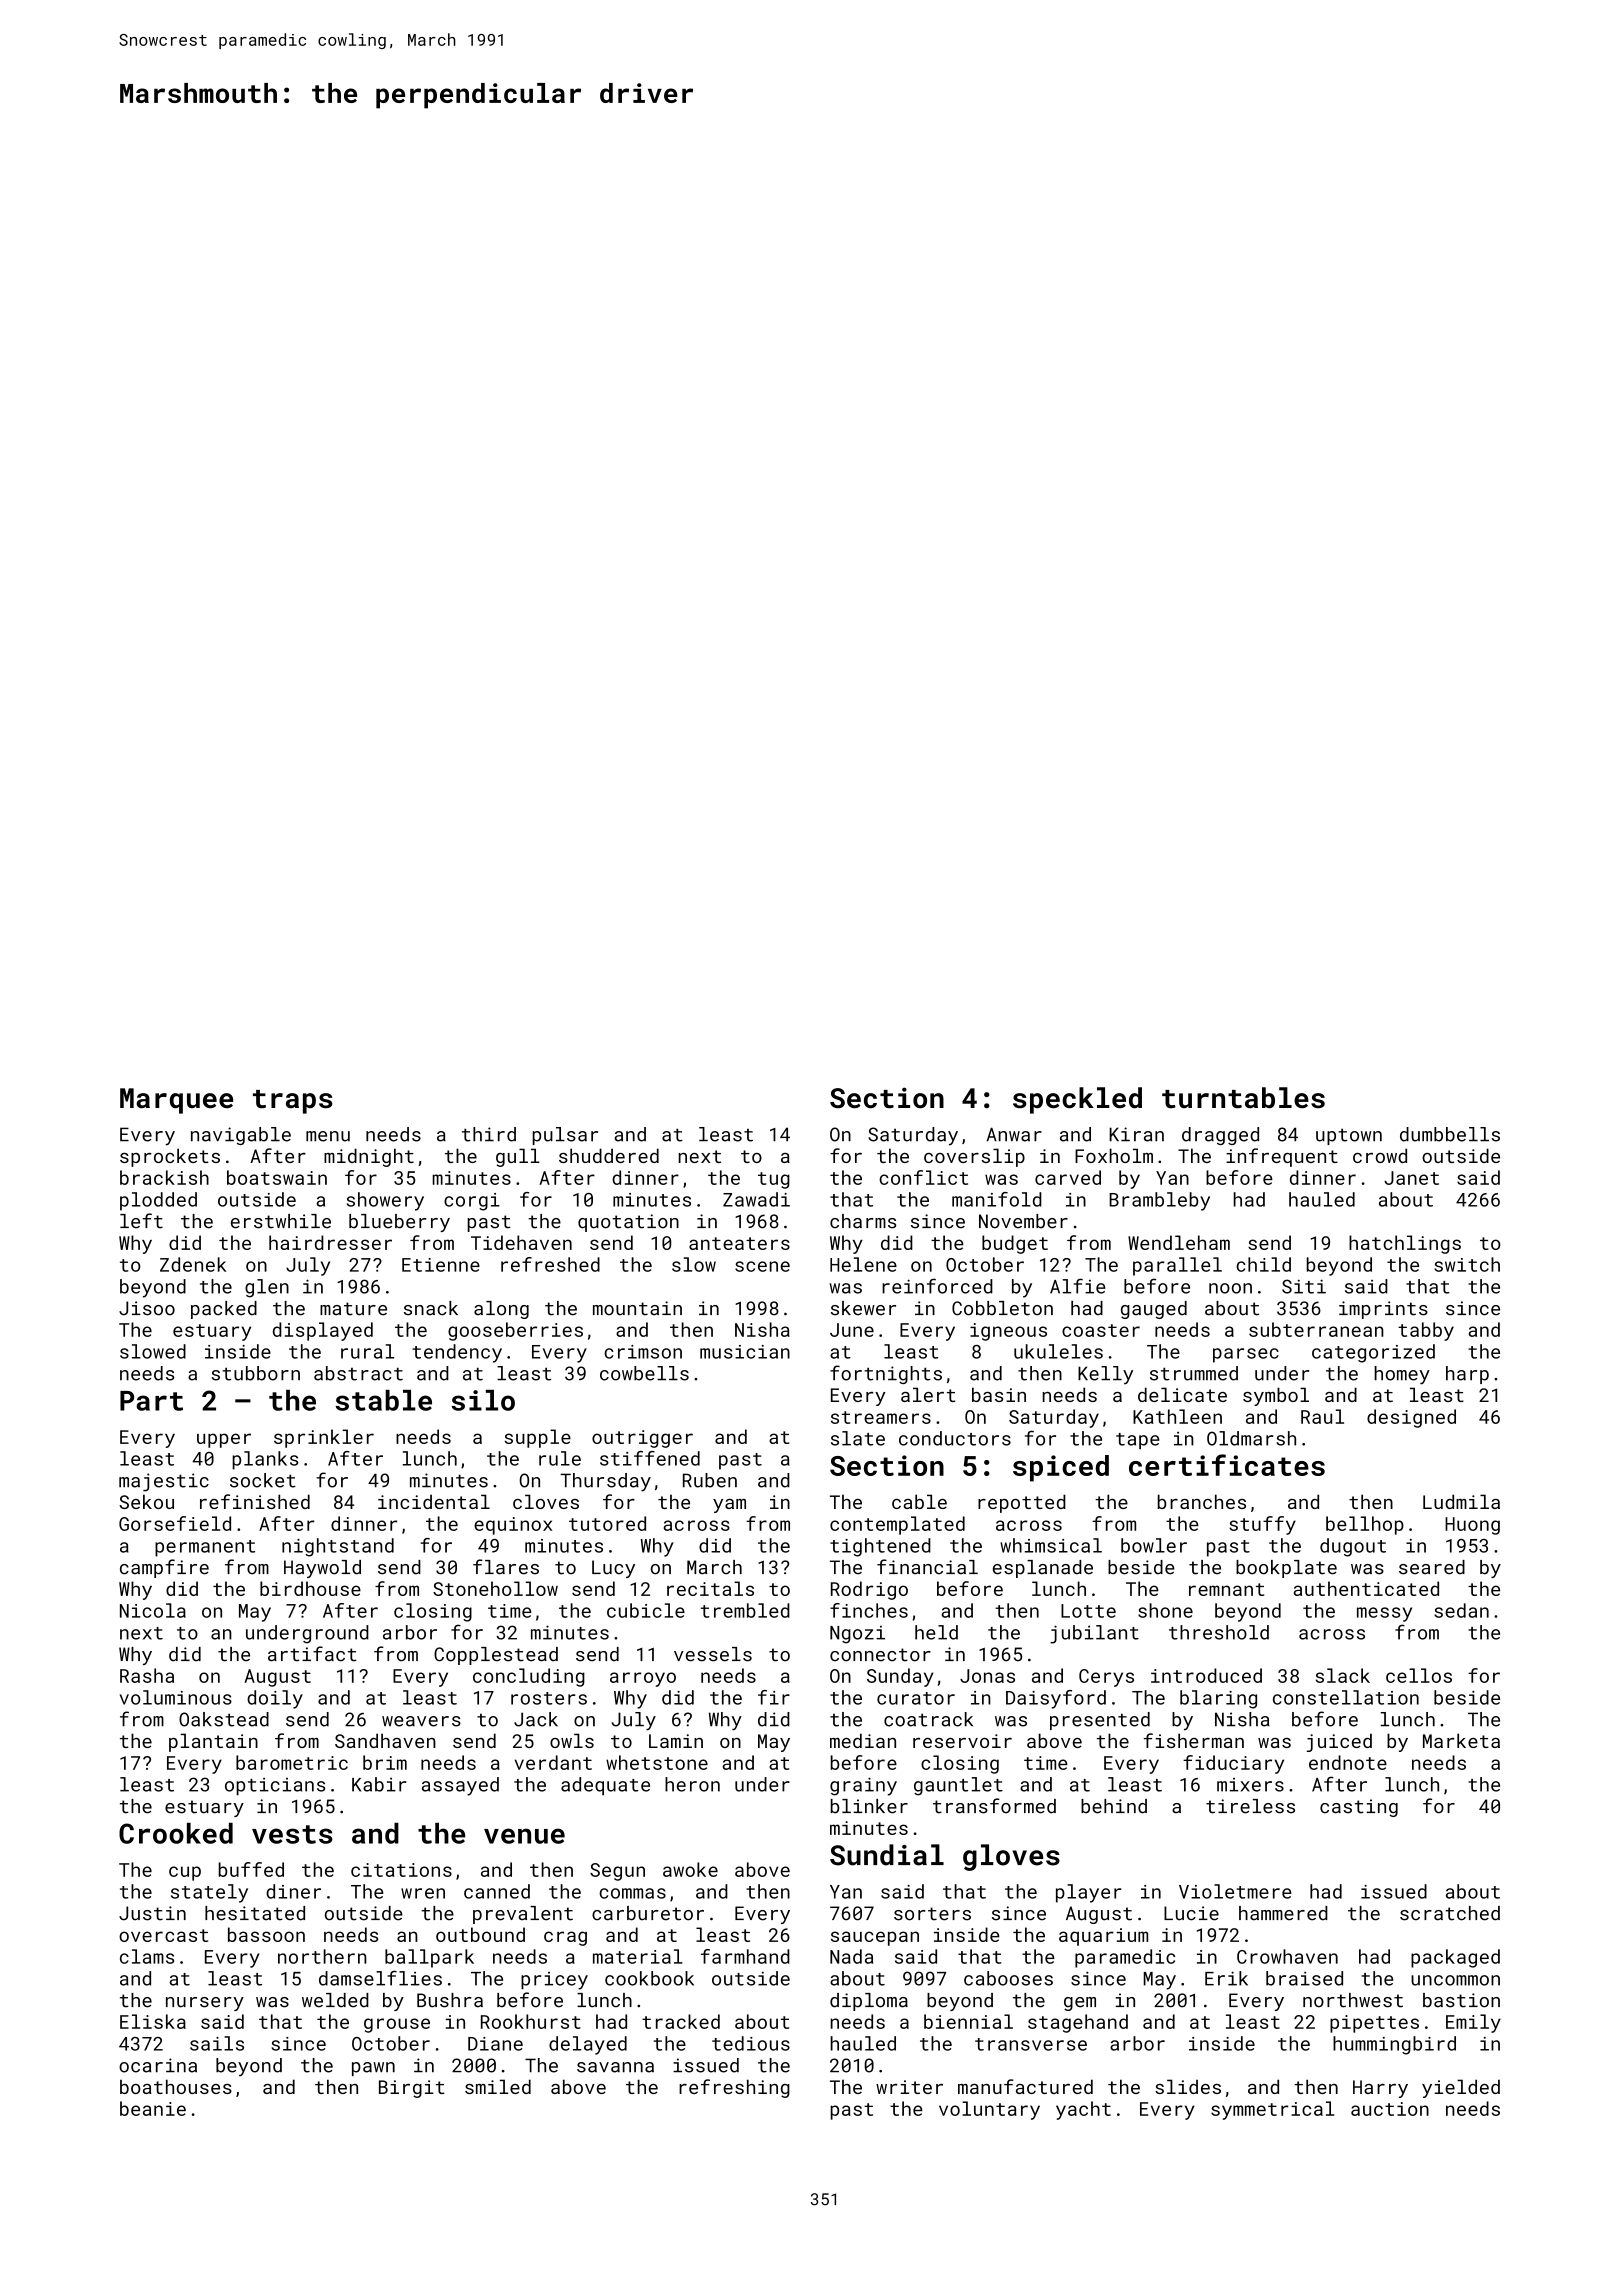 The width and height of the document is (1620, 2292). What do you see at coordinates (1383, 1310) in the document?
I see `imprints` at bounding box center [1383, 1310].
